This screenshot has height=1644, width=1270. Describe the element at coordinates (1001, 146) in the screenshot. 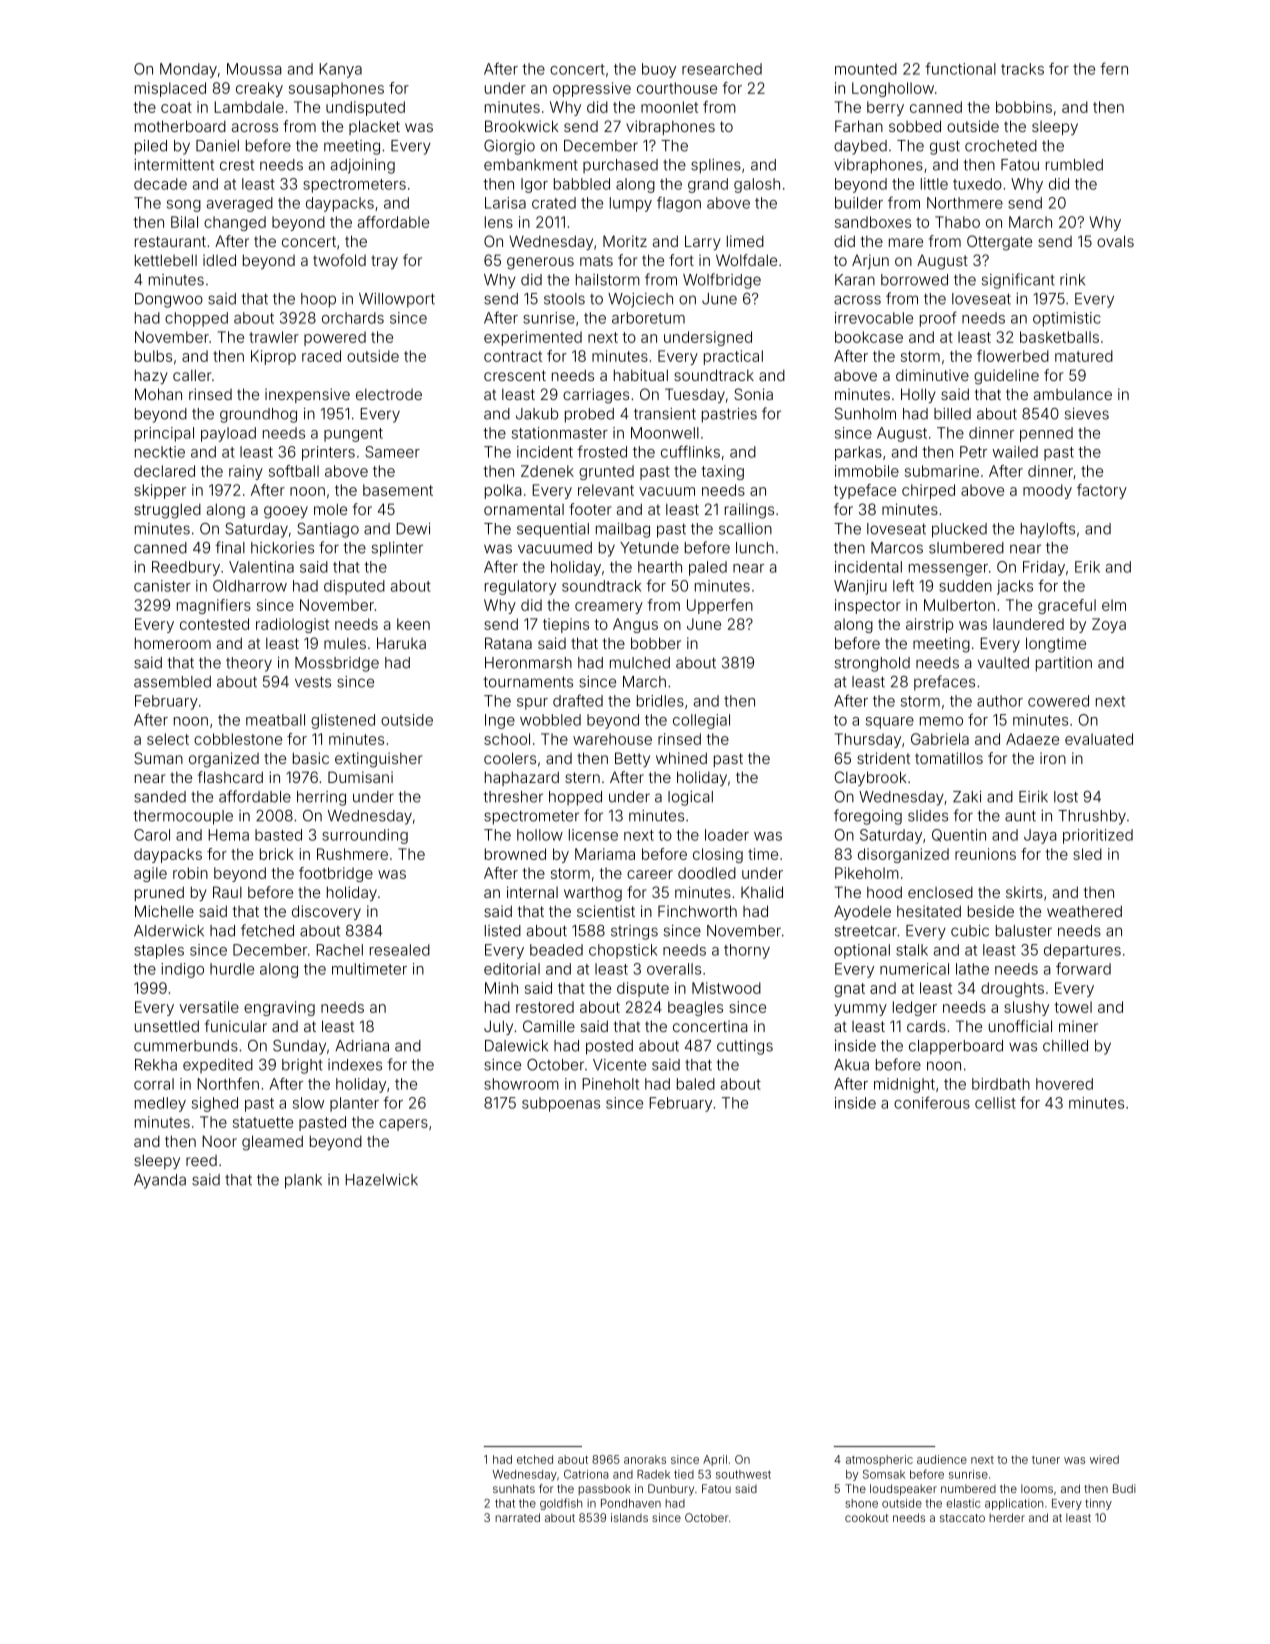

I see `crocheted` at that location.
